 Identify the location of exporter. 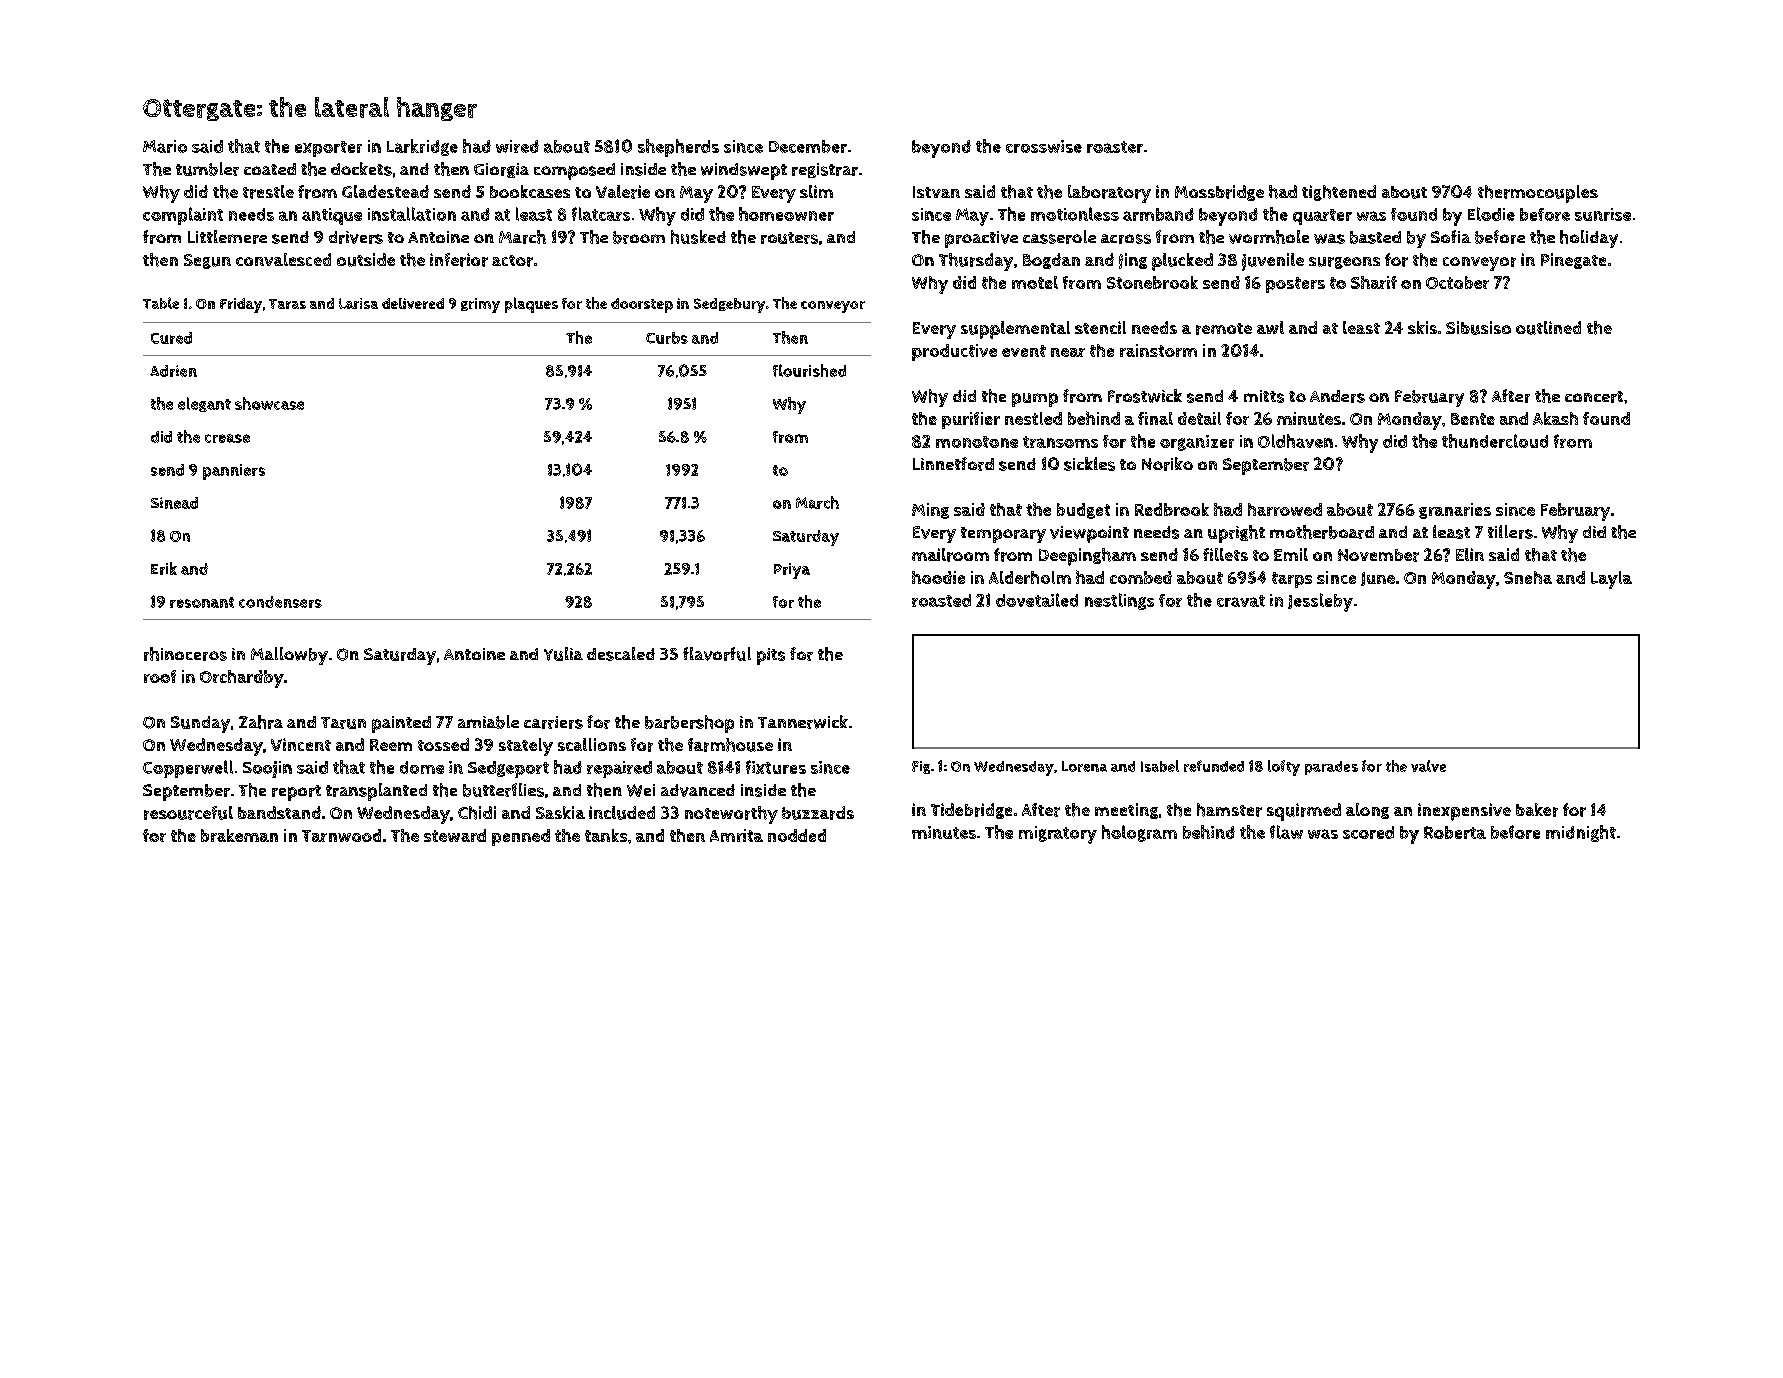
(328, 149).
